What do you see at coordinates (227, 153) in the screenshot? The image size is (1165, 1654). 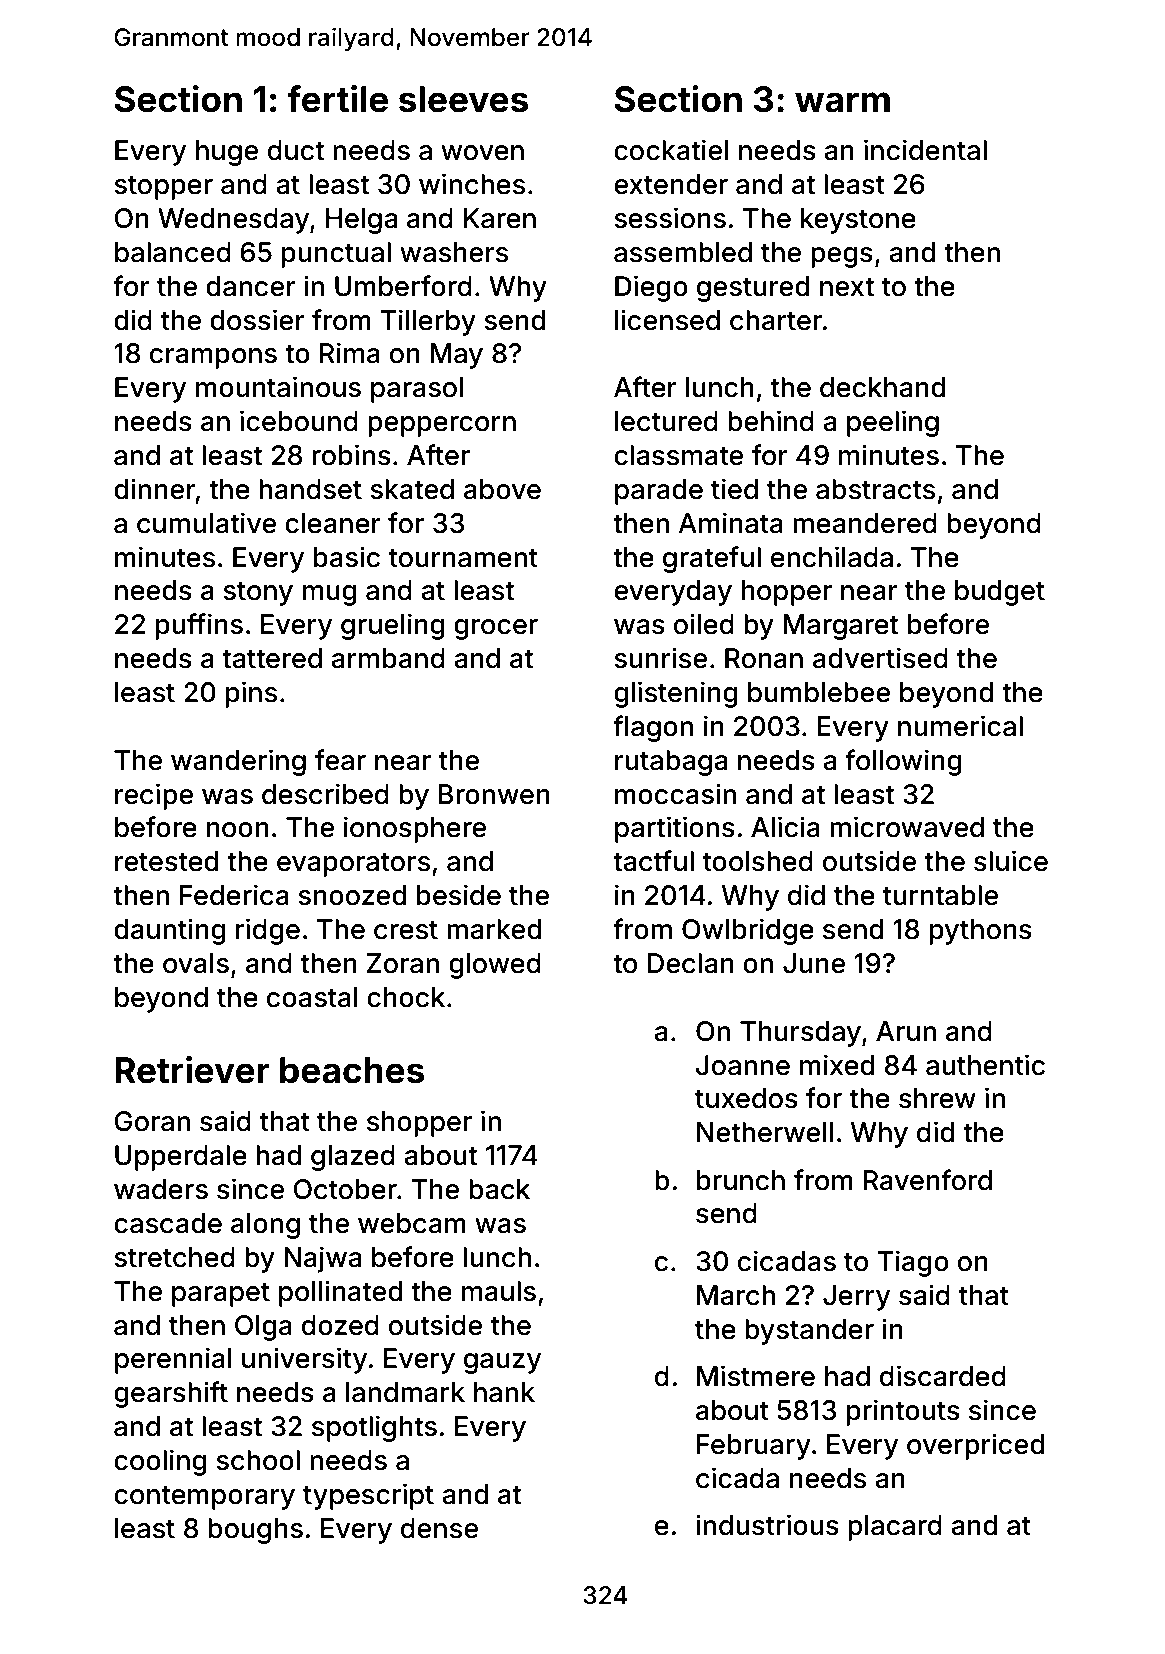 I see `huge` at bounding box center [227, 153].
